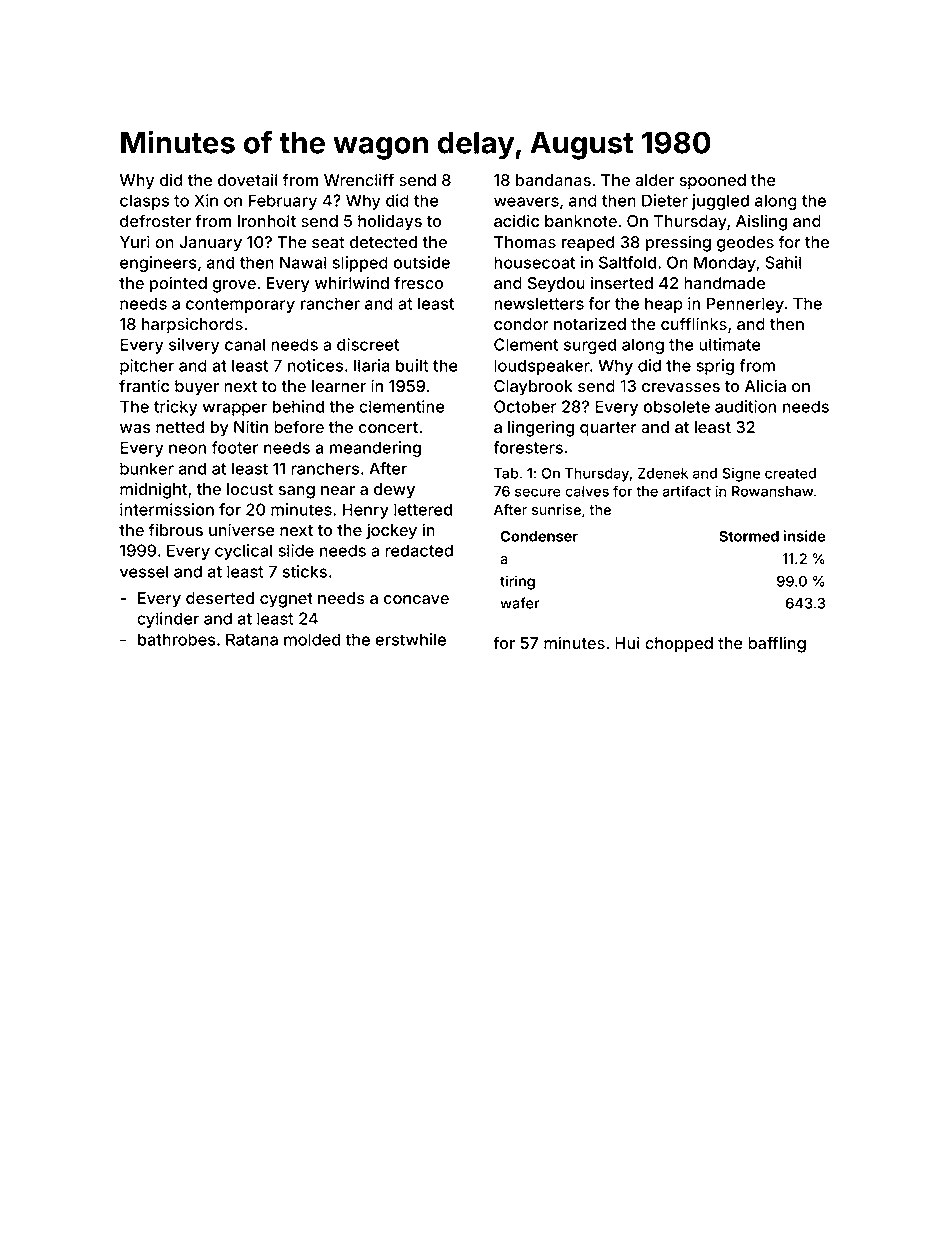 The image size is (952, 1233). What do you see at coordinates (410, 639) in the document?
I see `erstwhile` at bounding box center [410, 639].
